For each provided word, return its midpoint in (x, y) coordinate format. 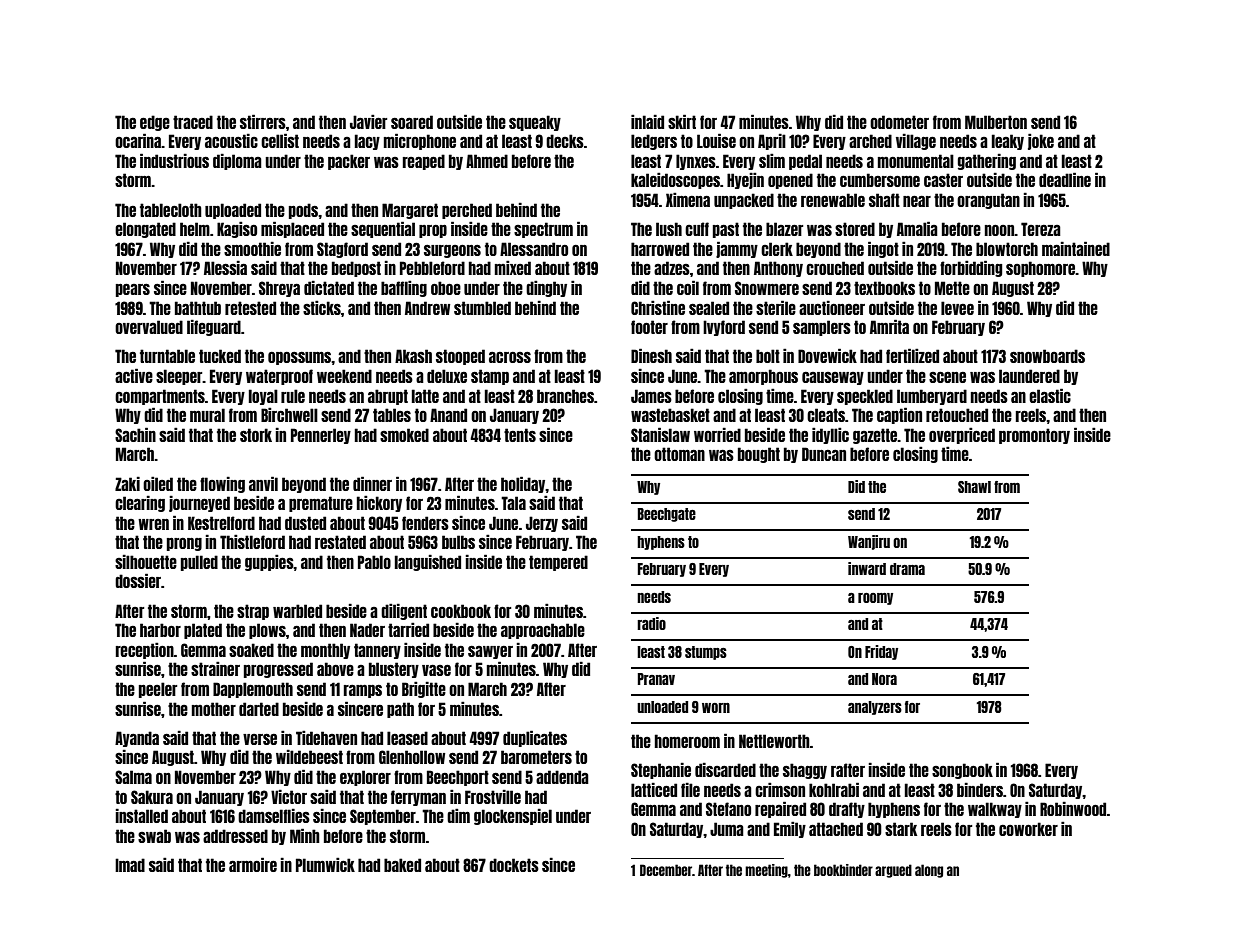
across (510, 357)
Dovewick (827, 355)
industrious (174, 160)
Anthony (778, 269)
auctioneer (832, 308)
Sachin (135, 434)
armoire (253, 864)
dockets (514, 865)
